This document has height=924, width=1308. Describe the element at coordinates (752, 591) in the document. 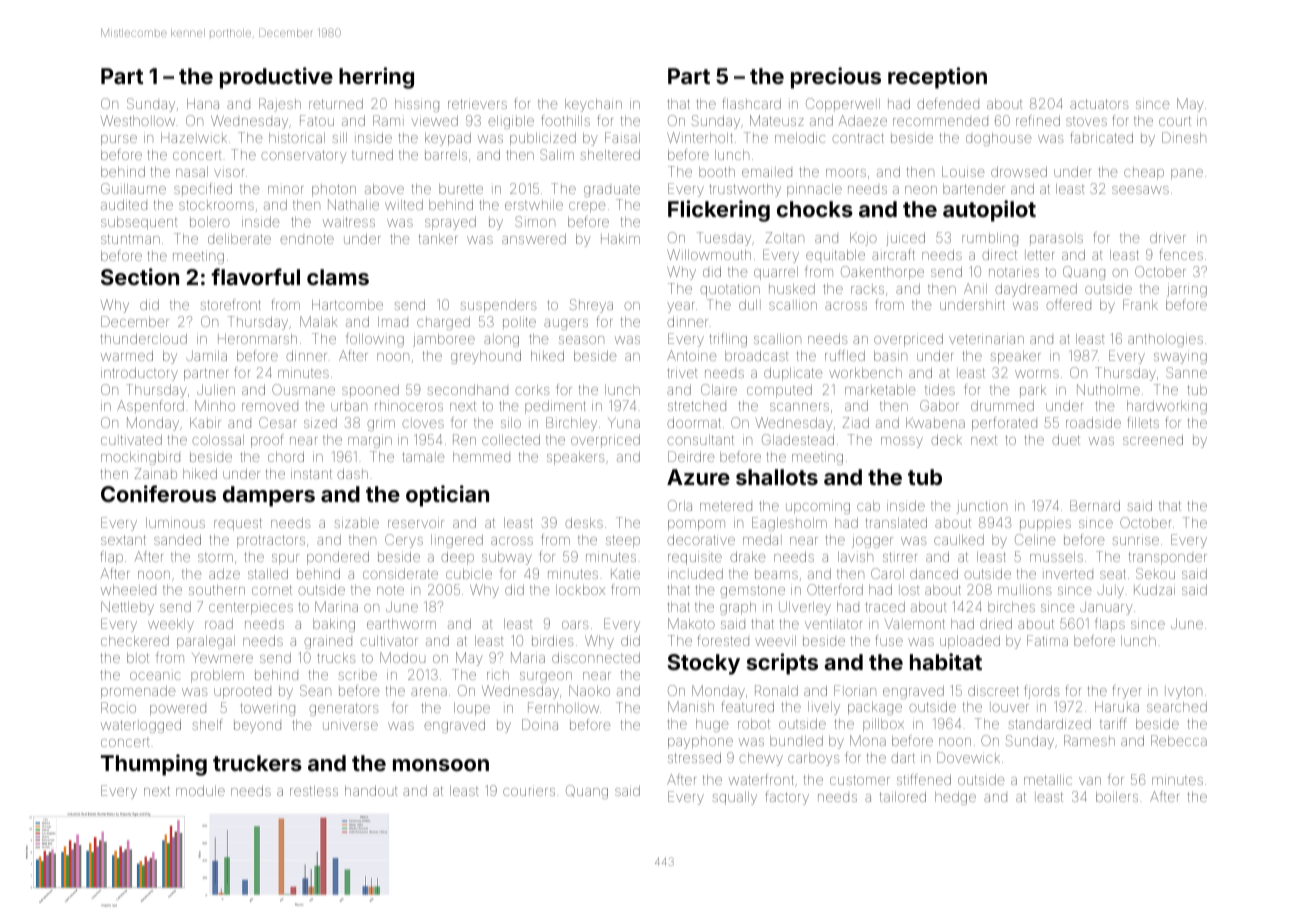

I see `gemstone` at that location.
